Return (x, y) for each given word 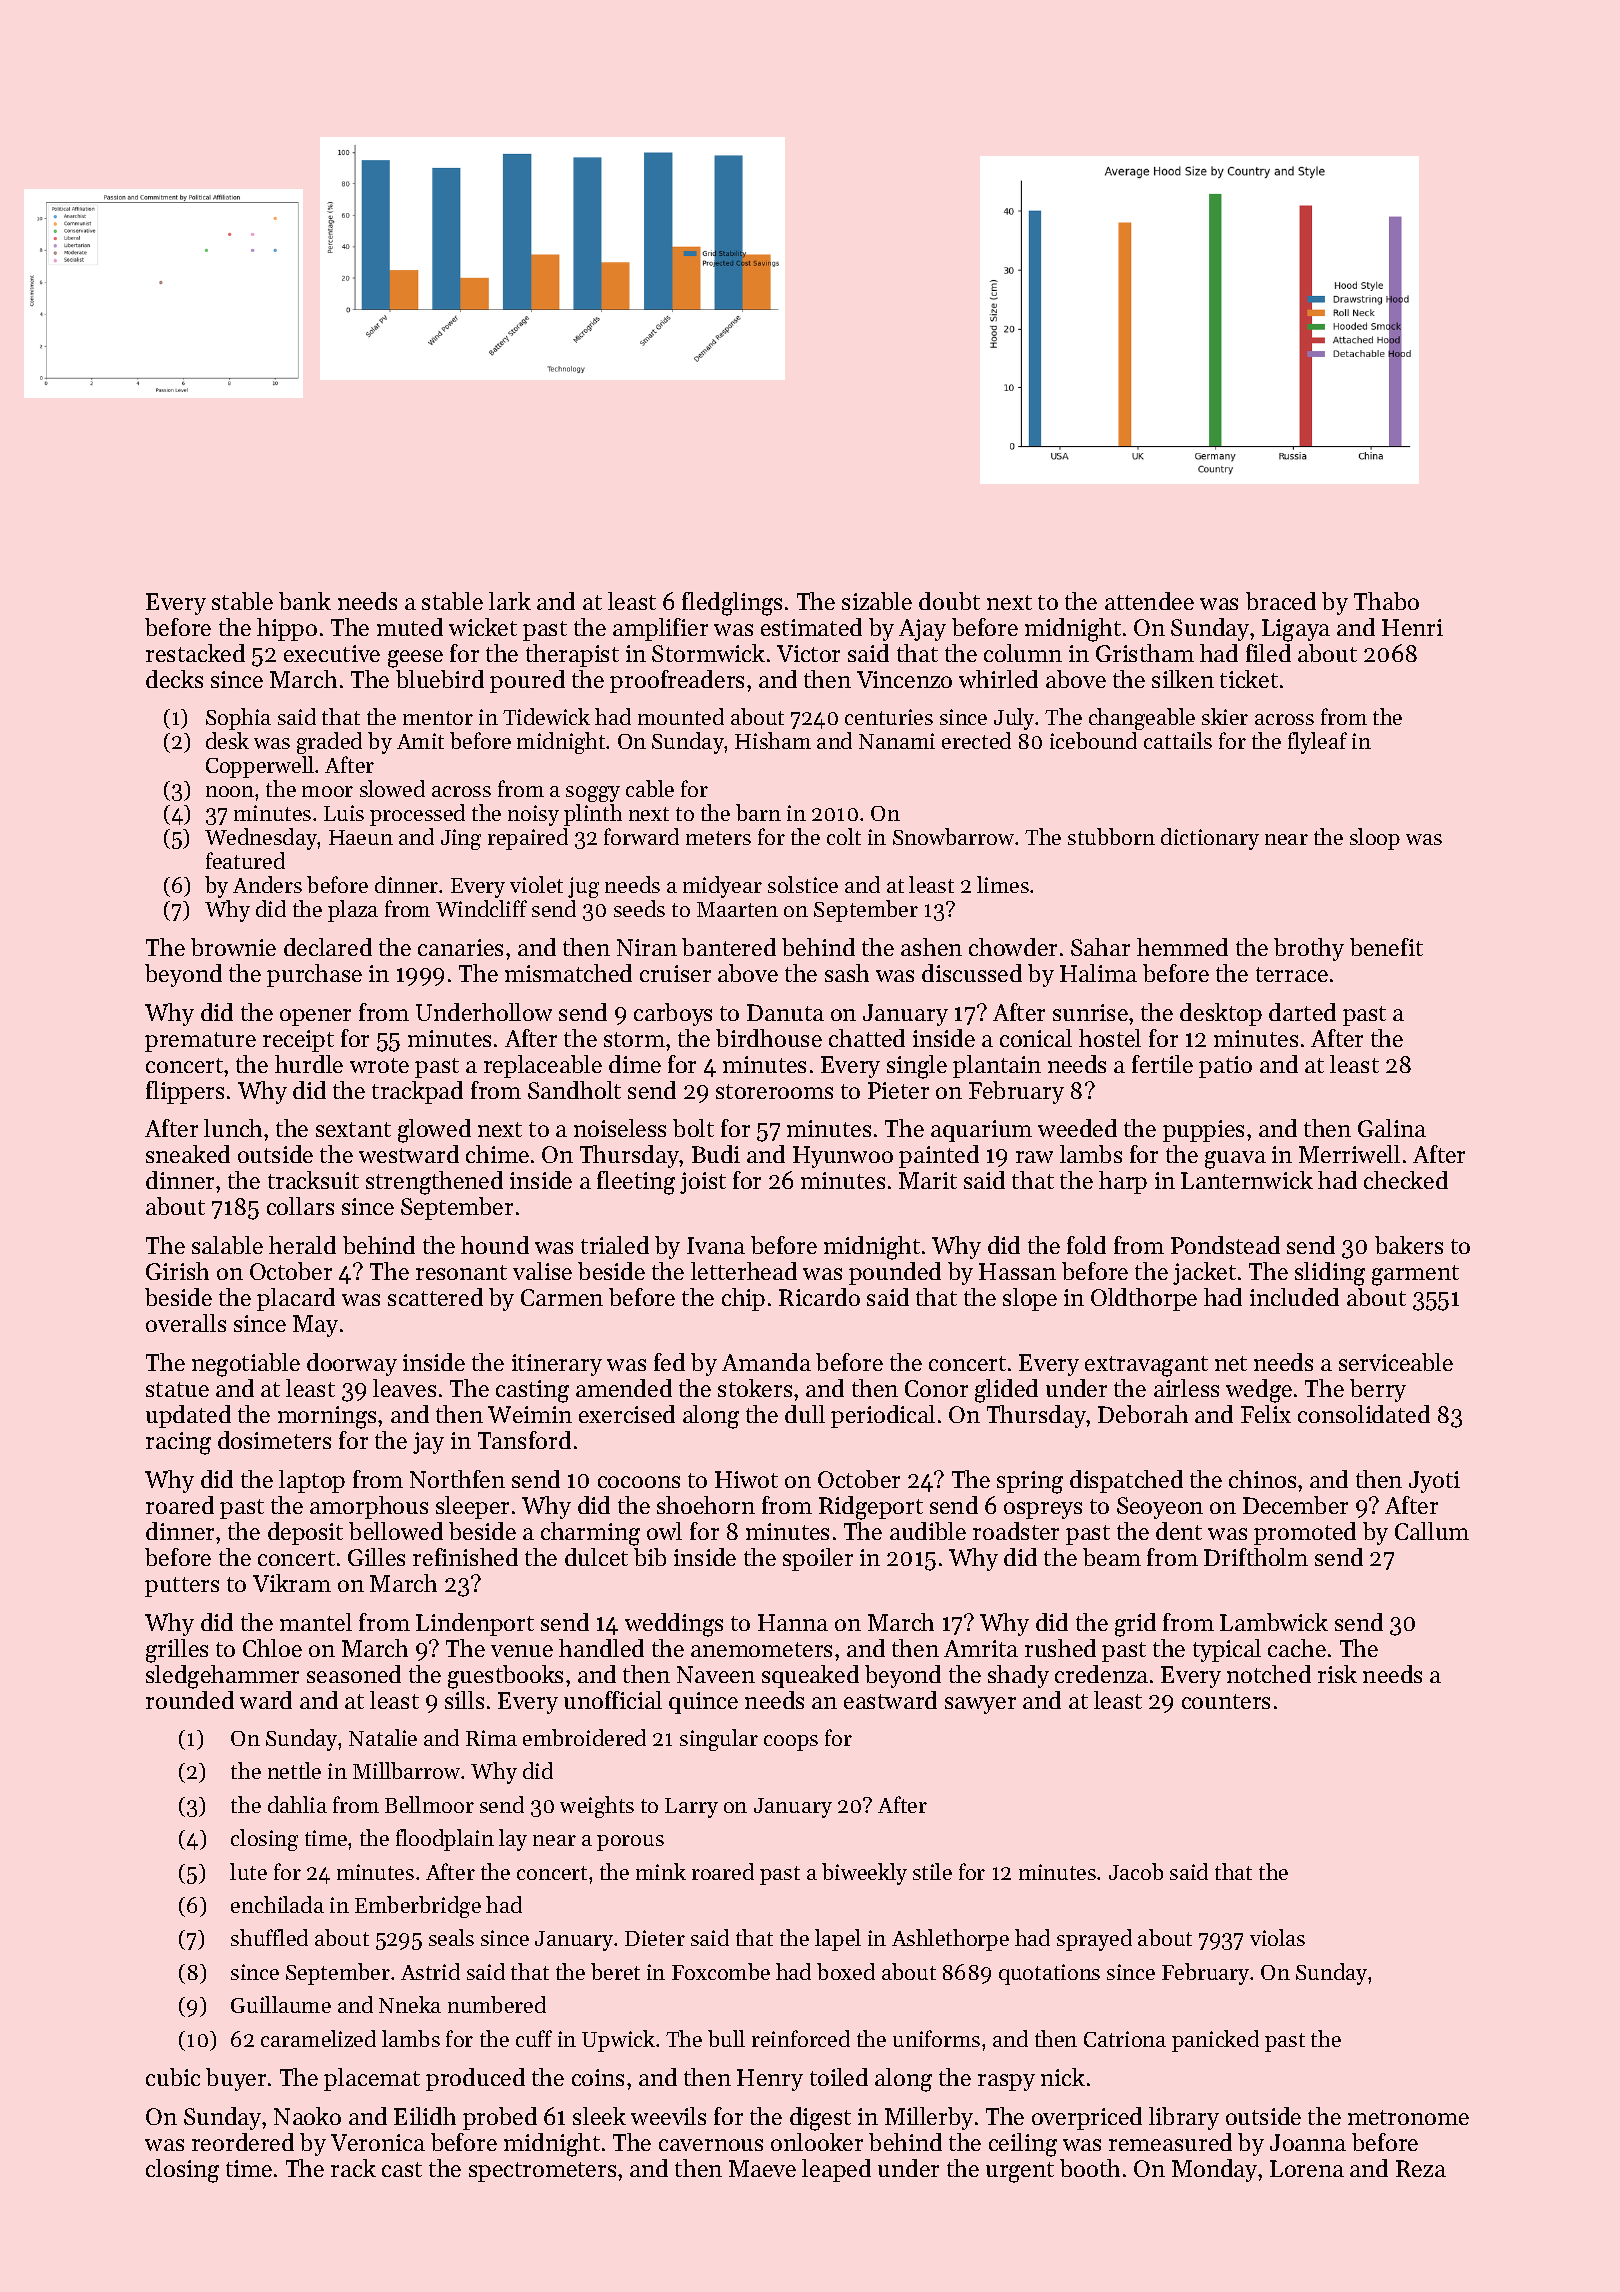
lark (510, 601)
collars (300, 1206)
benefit (1386, 947)
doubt (949, 601)
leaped (836, 2170)
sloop (1375, 839)
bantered (729, 947)
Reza (1421, 2168)
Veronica (378, 2142)
